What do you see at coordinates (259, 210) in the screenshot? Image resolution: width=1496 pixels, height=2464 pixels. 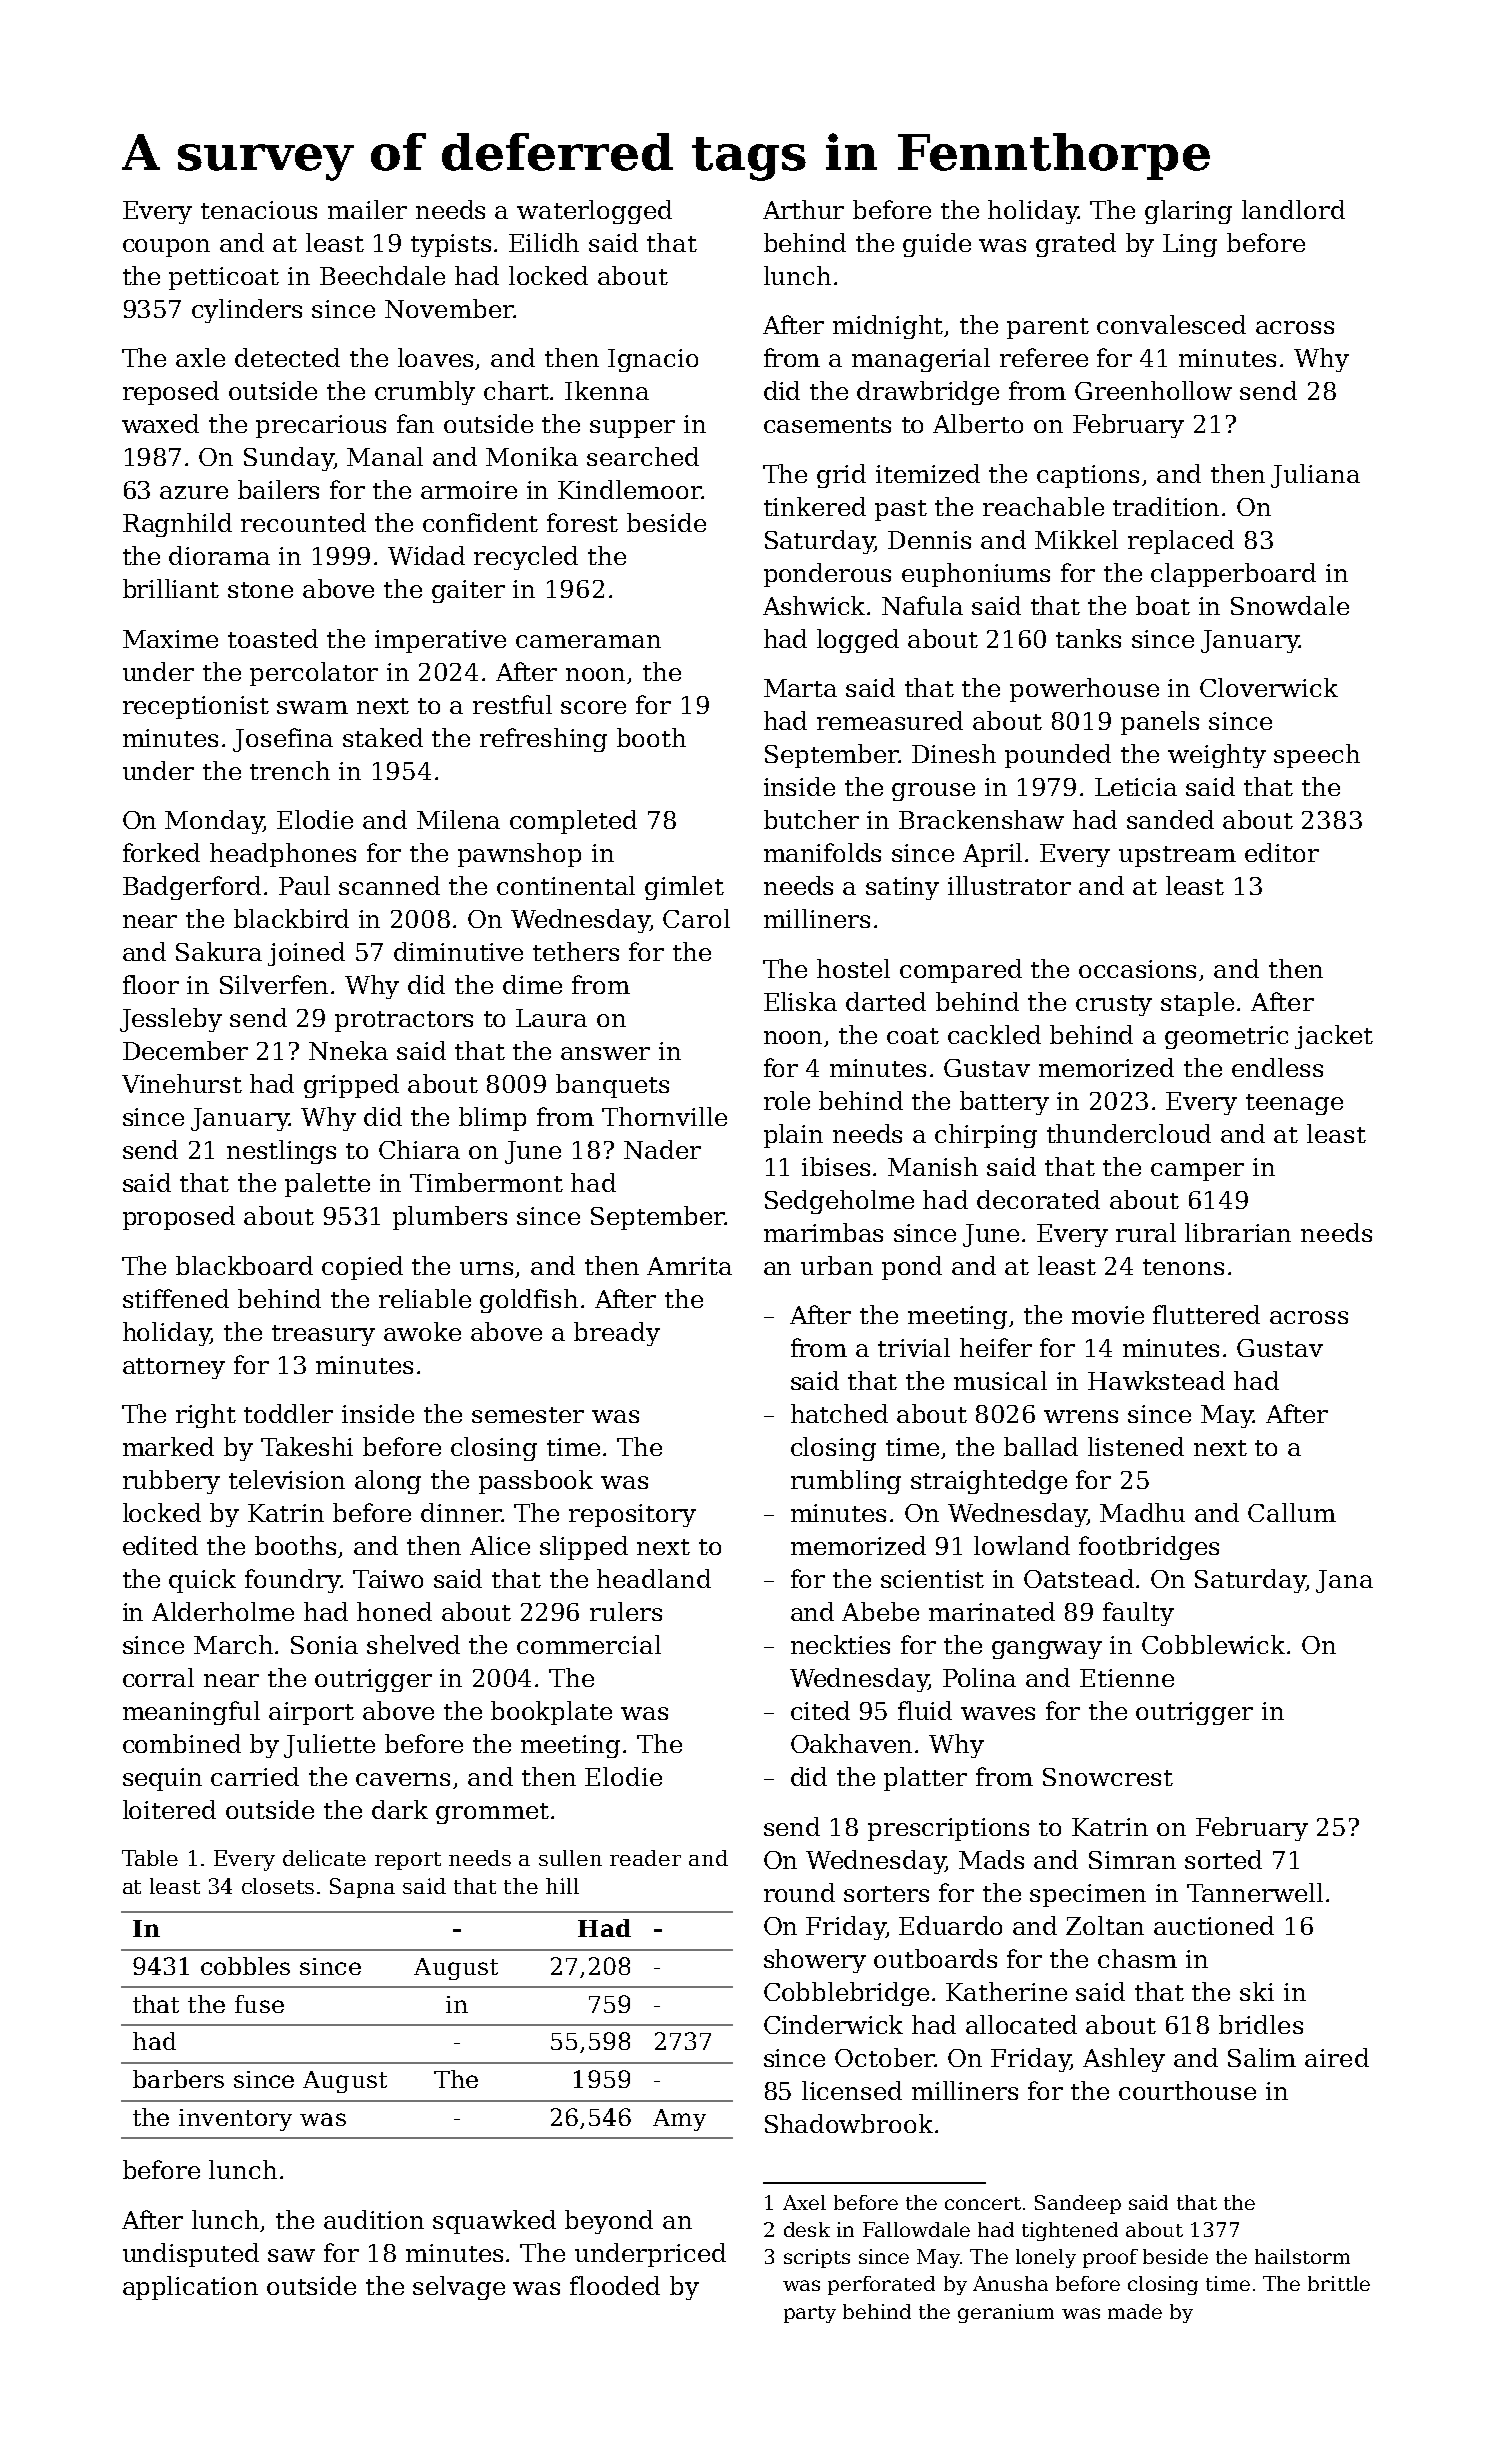 I see `tenacious` at bounding box center [259, 210].
